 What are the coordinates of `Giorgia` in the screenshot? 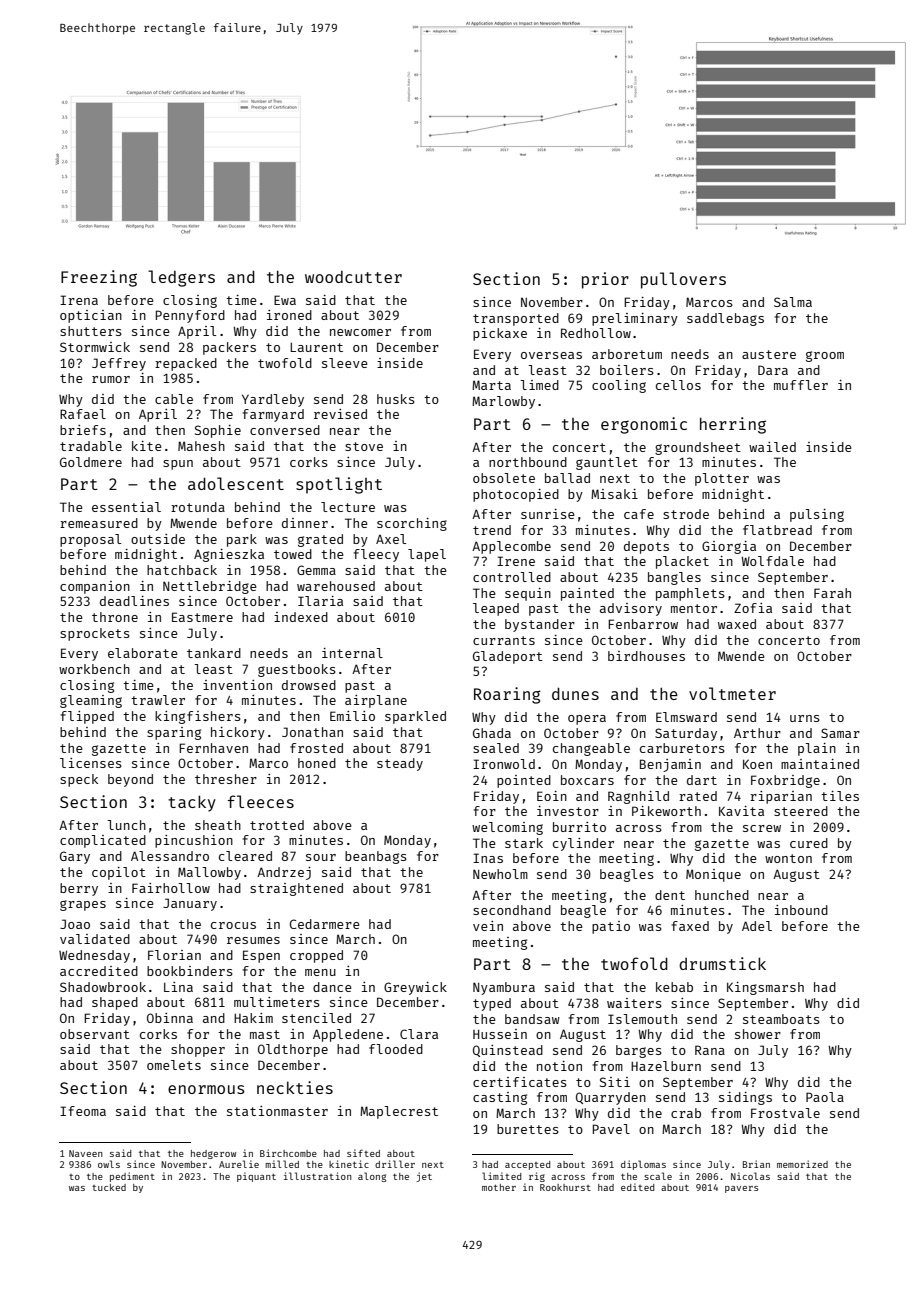 It's located at (729, 547).
